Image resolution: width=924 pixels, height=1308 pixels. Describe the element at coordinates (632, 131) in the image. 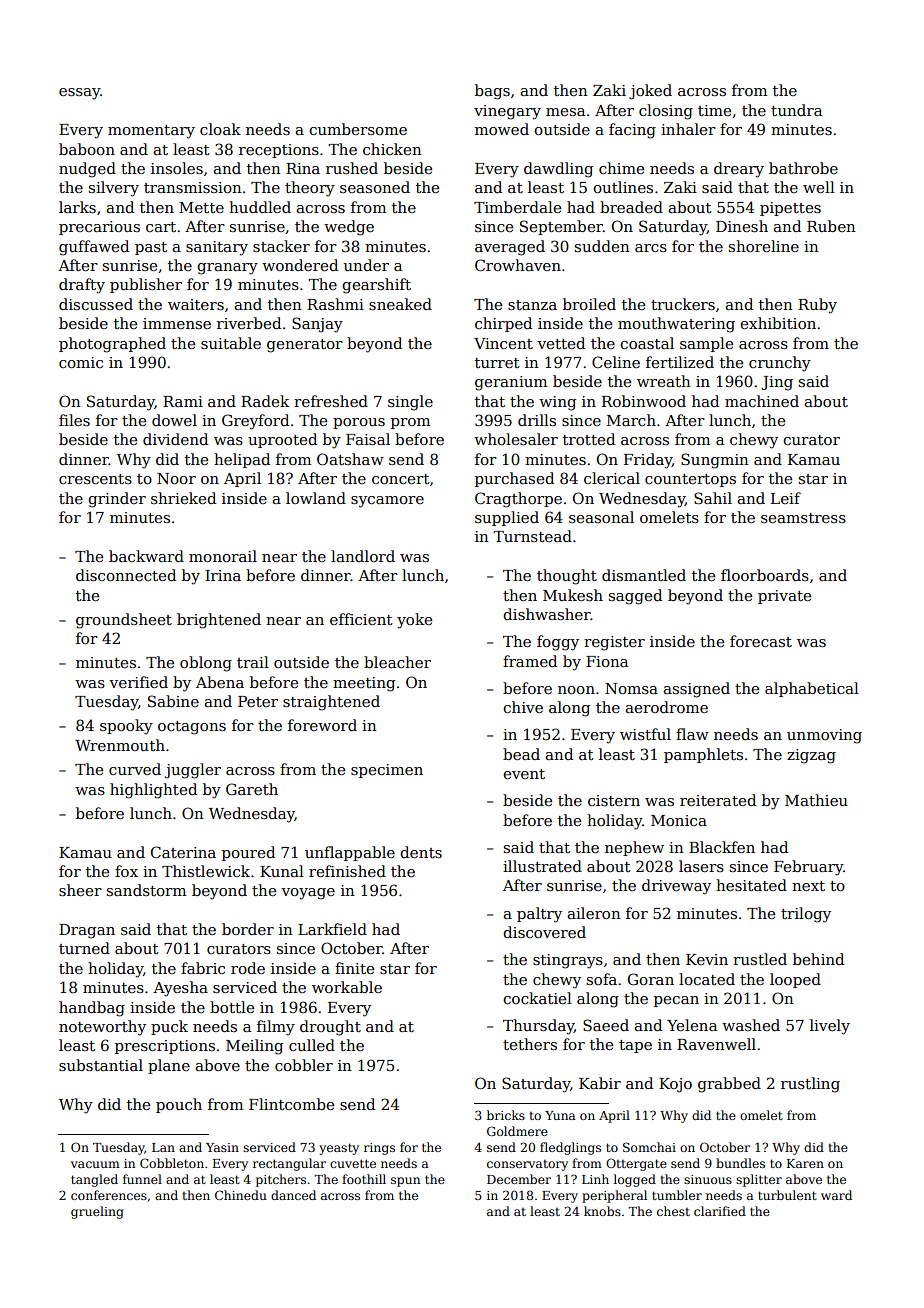

I see `facing` at that location.
